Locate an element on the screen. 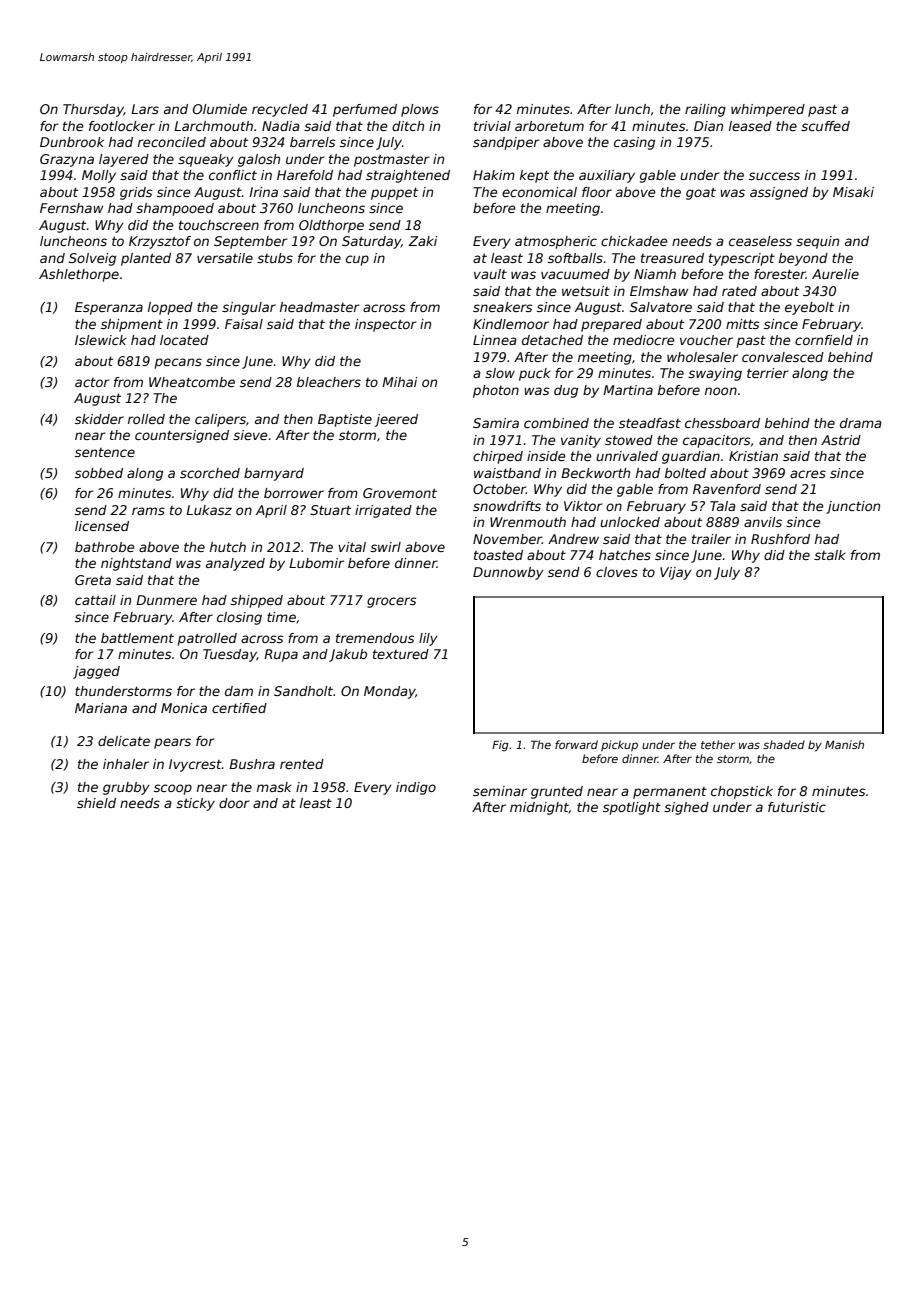 The image size is (924, 1308). door is located at coordinates (234, 803).
